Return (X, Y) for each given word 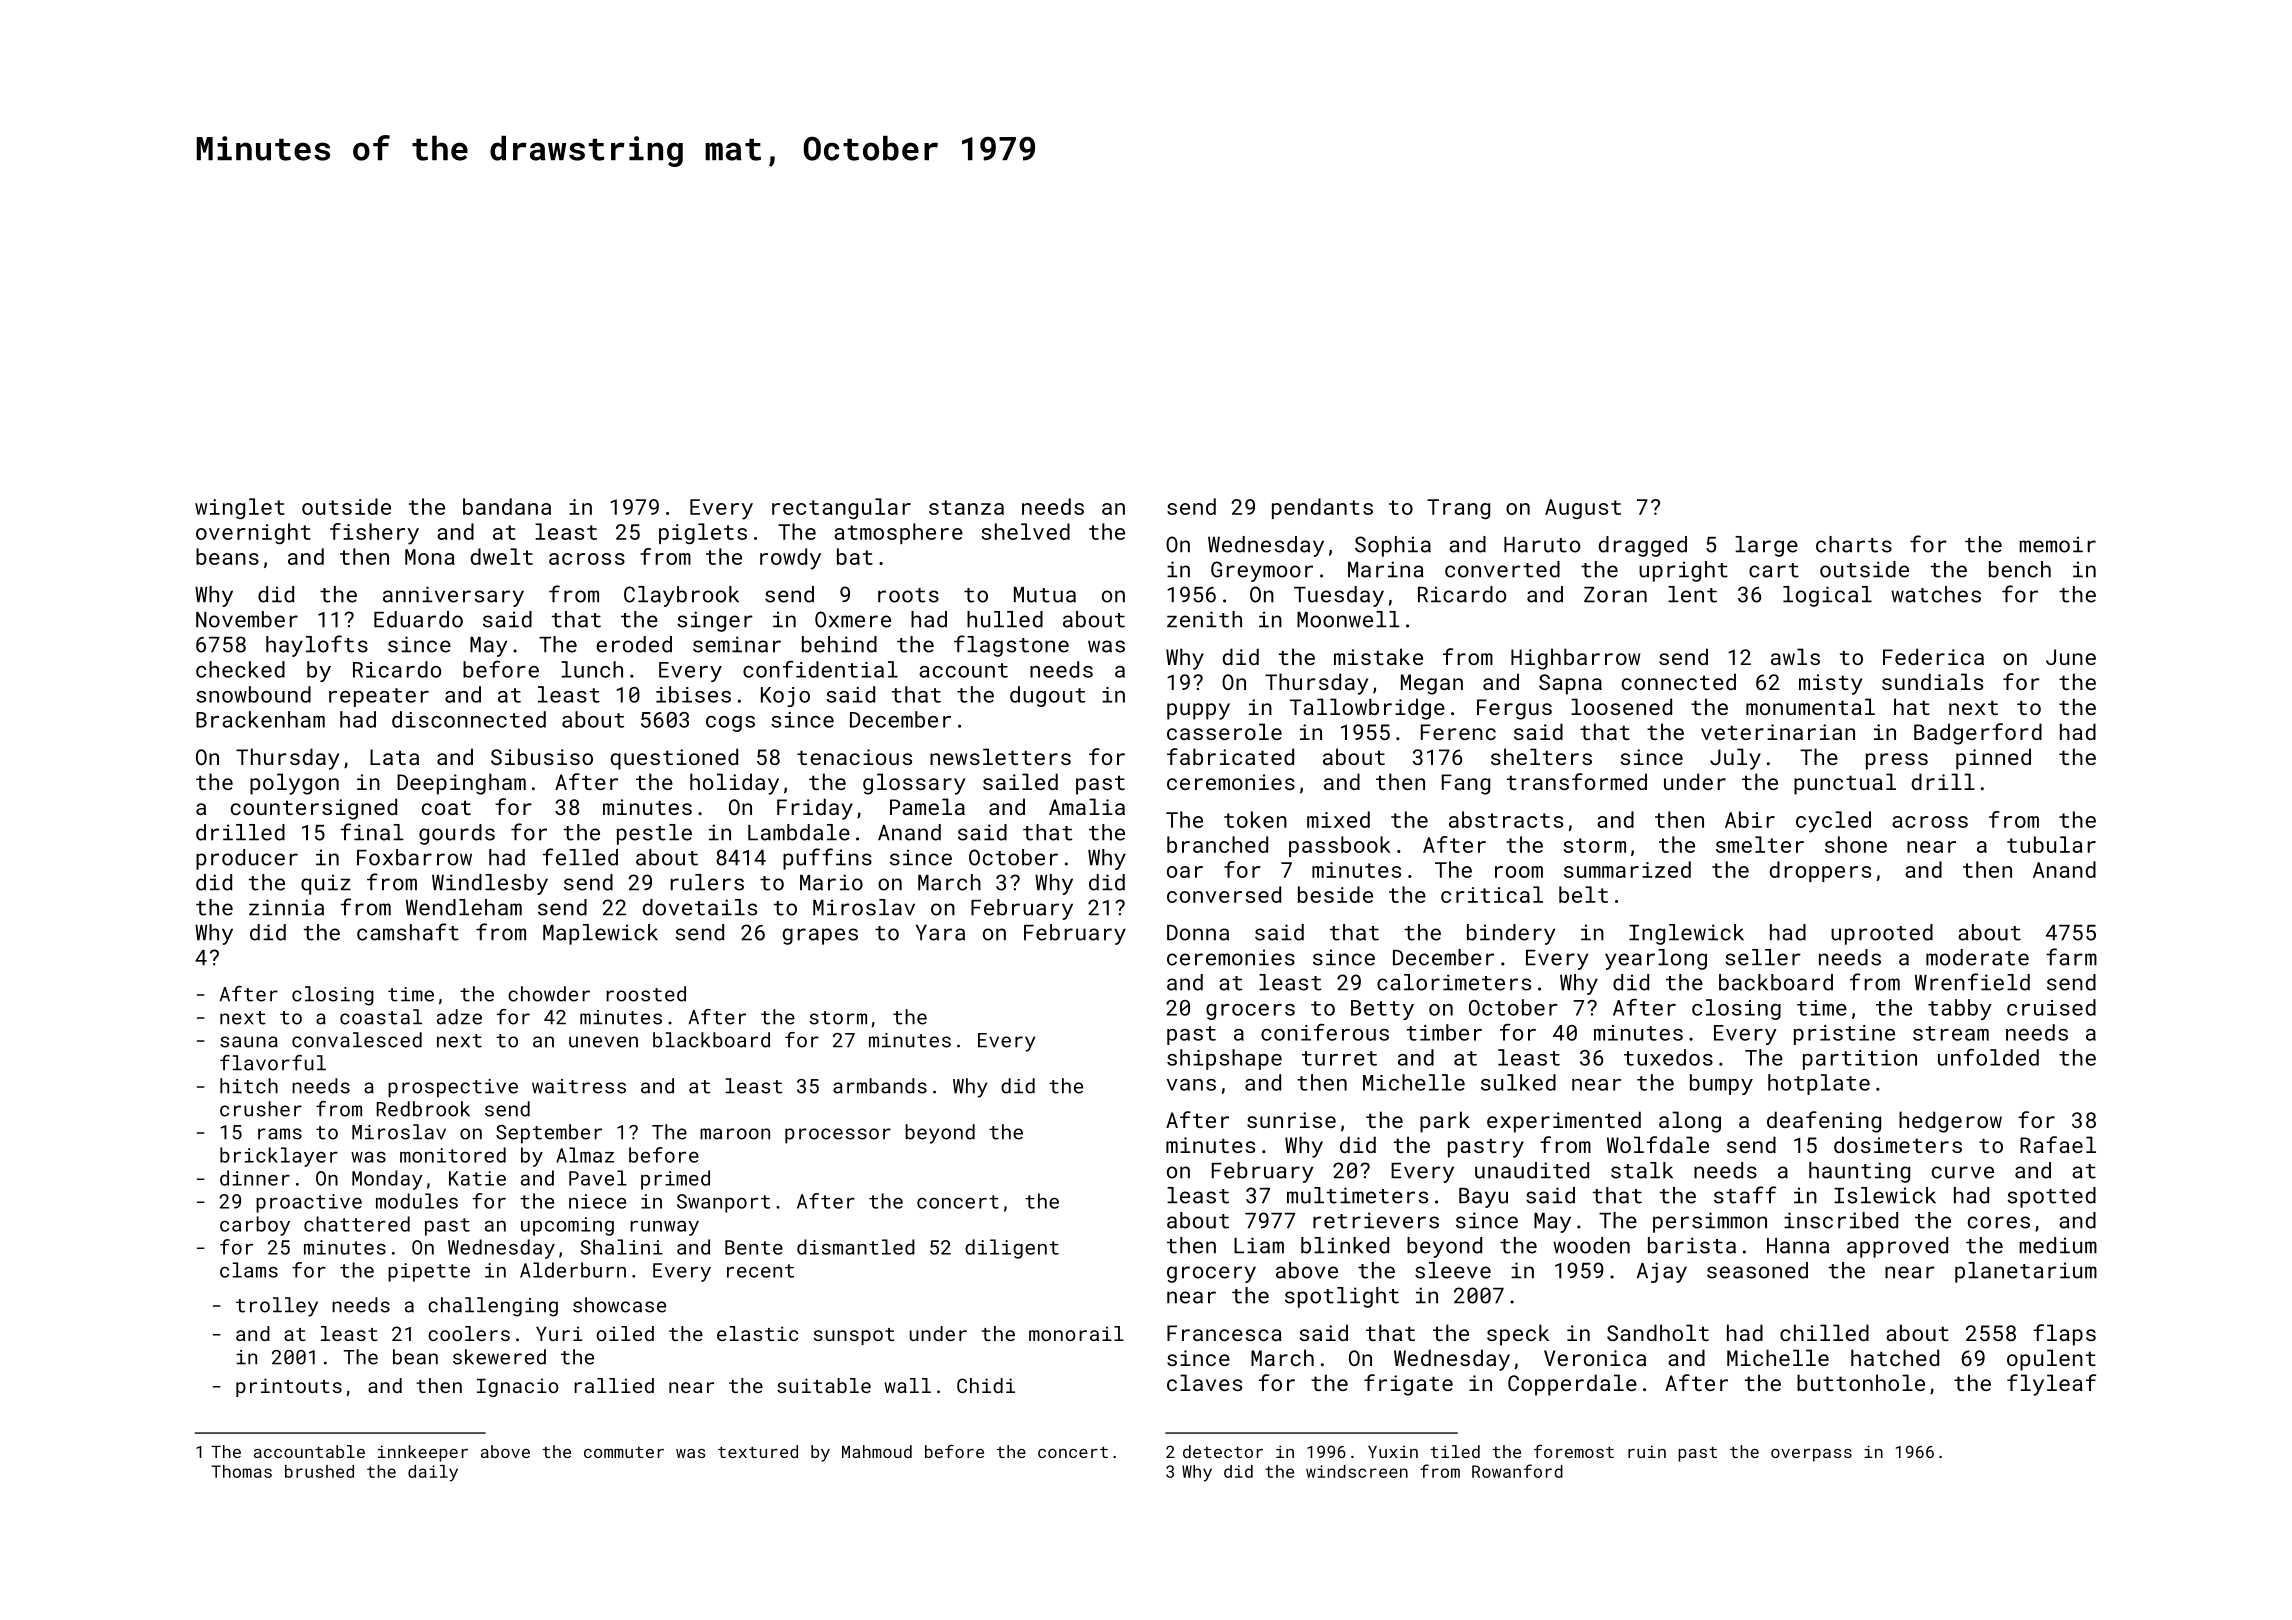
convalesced (357, 1040)
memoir (2057, 544)
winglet (240, 509)
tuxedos (1668, 1057)
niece (597, 1201)
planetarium (2026, 1272)
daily (433, 1473)
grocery (1211, 1274)
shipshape (1224, 1059)
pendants (1322, 508)
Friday (815, 809)
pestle (654, 834)
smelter (1760, 844)
